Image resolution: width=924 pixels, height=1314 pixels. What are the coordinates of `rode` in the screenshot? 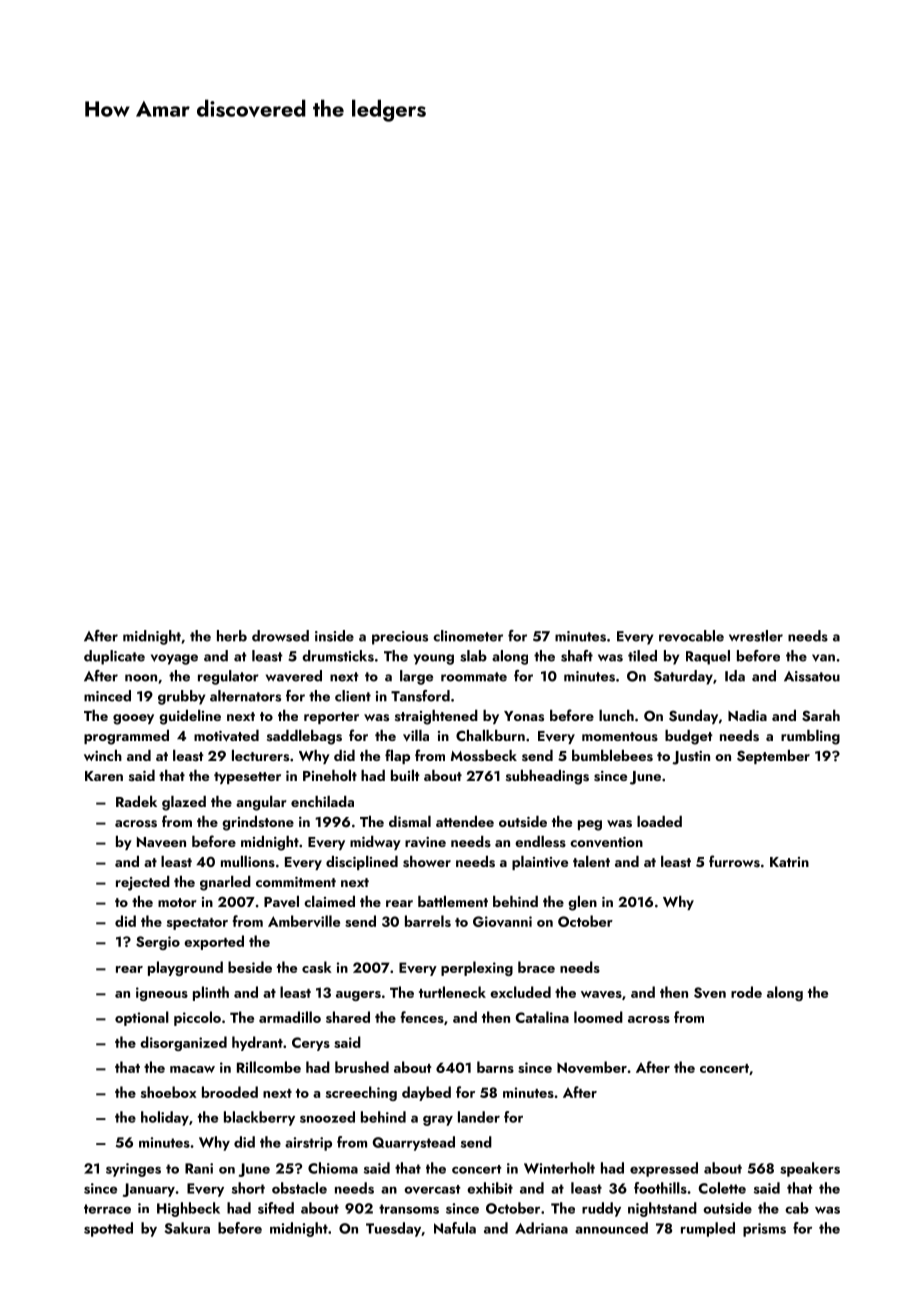 It's located at (746, 992).
